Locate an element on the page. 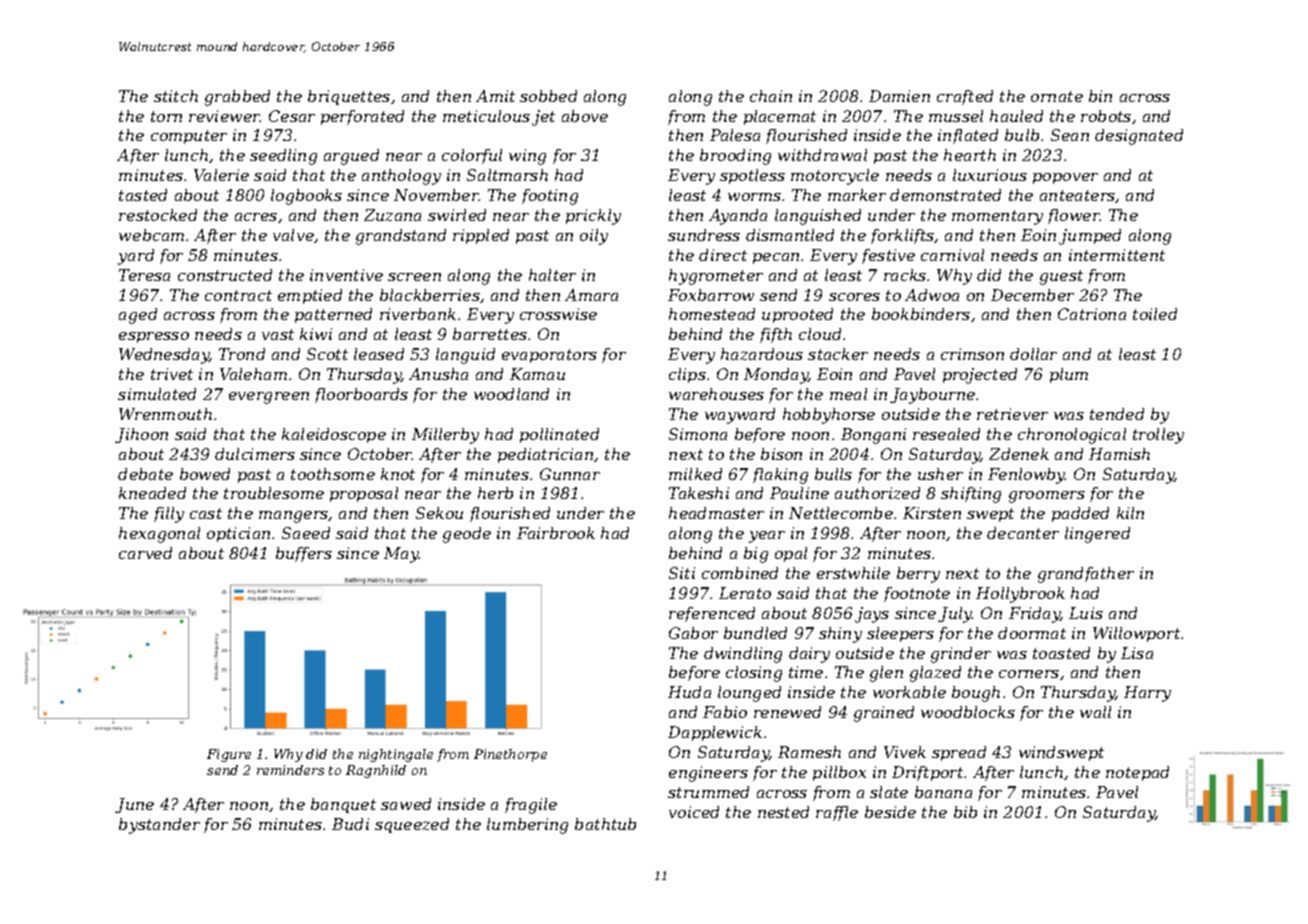  bib is located at coordinates (965, 812).
